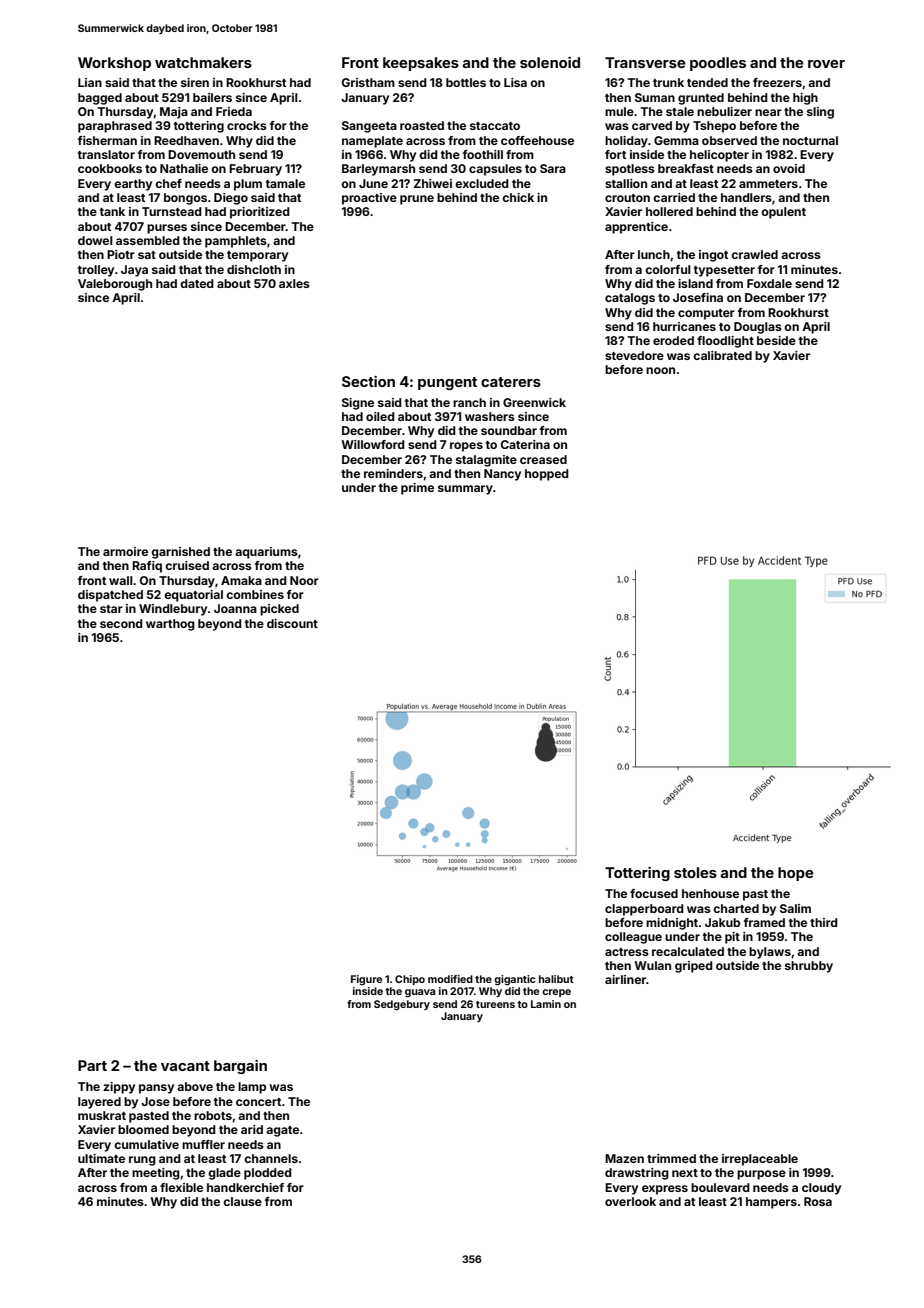 Image resolution: width=924 pixels, height=1308 pixels. What do you see at coordinates (630, 1201) in the document?
I see `overlook` at bounding box center [630, 1201].
